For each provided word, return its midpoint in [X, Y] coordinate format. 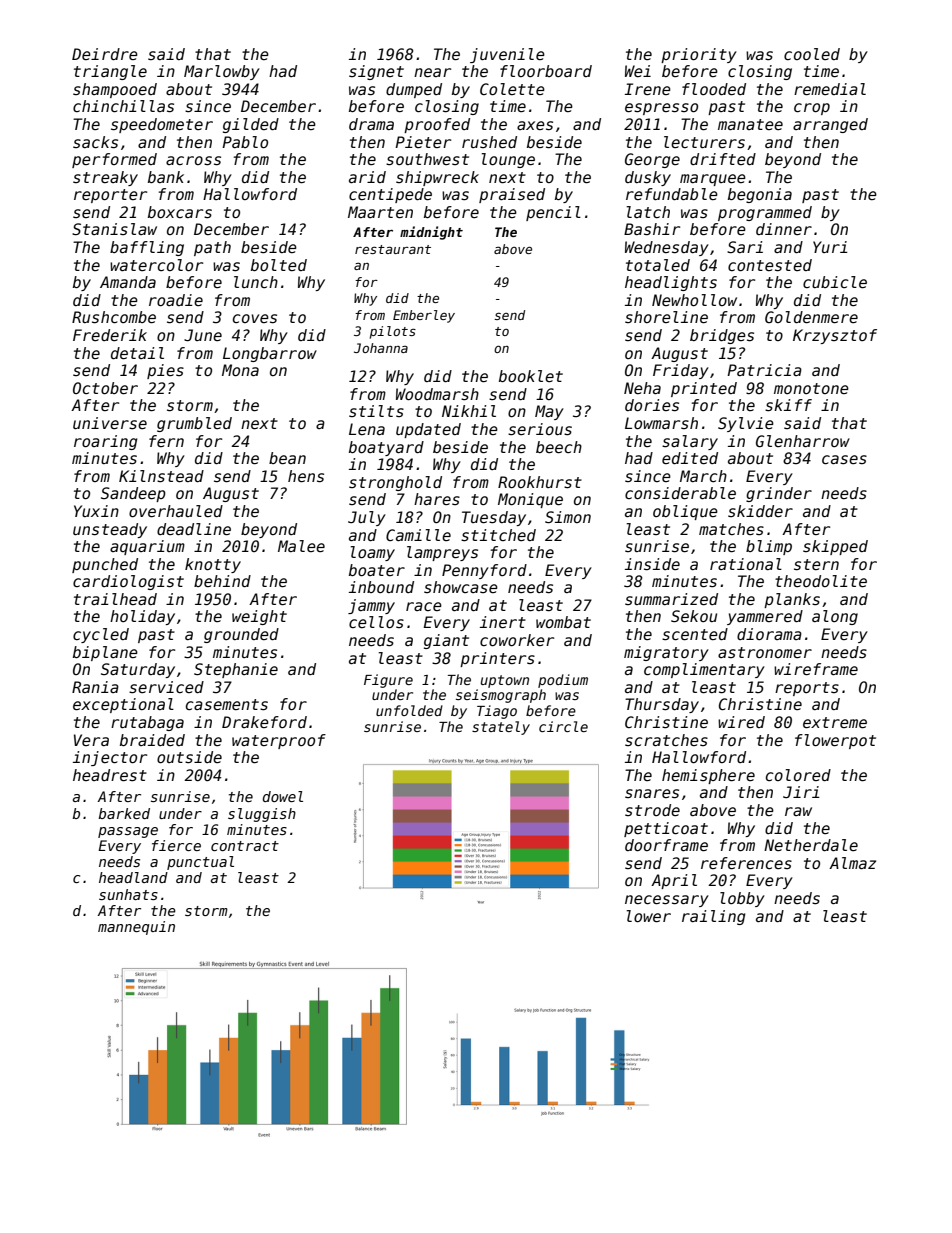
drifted [723, 159]
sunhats [128, 894]
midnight [431, 233]
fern [166, 441]
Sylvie [746, 424]
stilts [376, 411]
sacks [95, 142]
